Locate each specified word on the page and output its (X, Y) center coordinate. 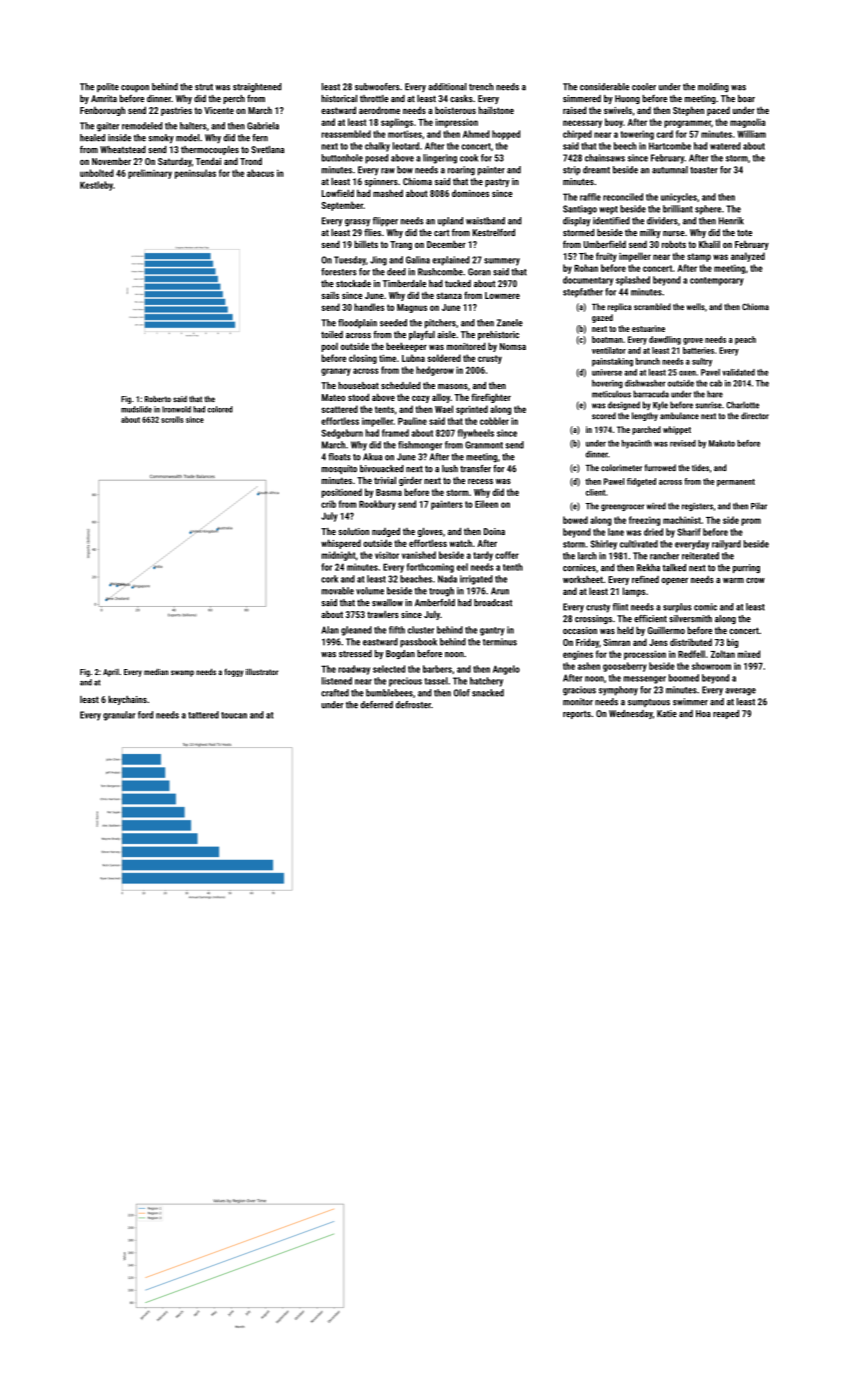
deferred (376, 705)
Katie (667, 713)
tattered (203, 715)
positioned (341, 493)
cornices (579, 568)
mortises (405, 134)
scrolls (172, 419)
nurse (674, 233)
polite (108, 87)
